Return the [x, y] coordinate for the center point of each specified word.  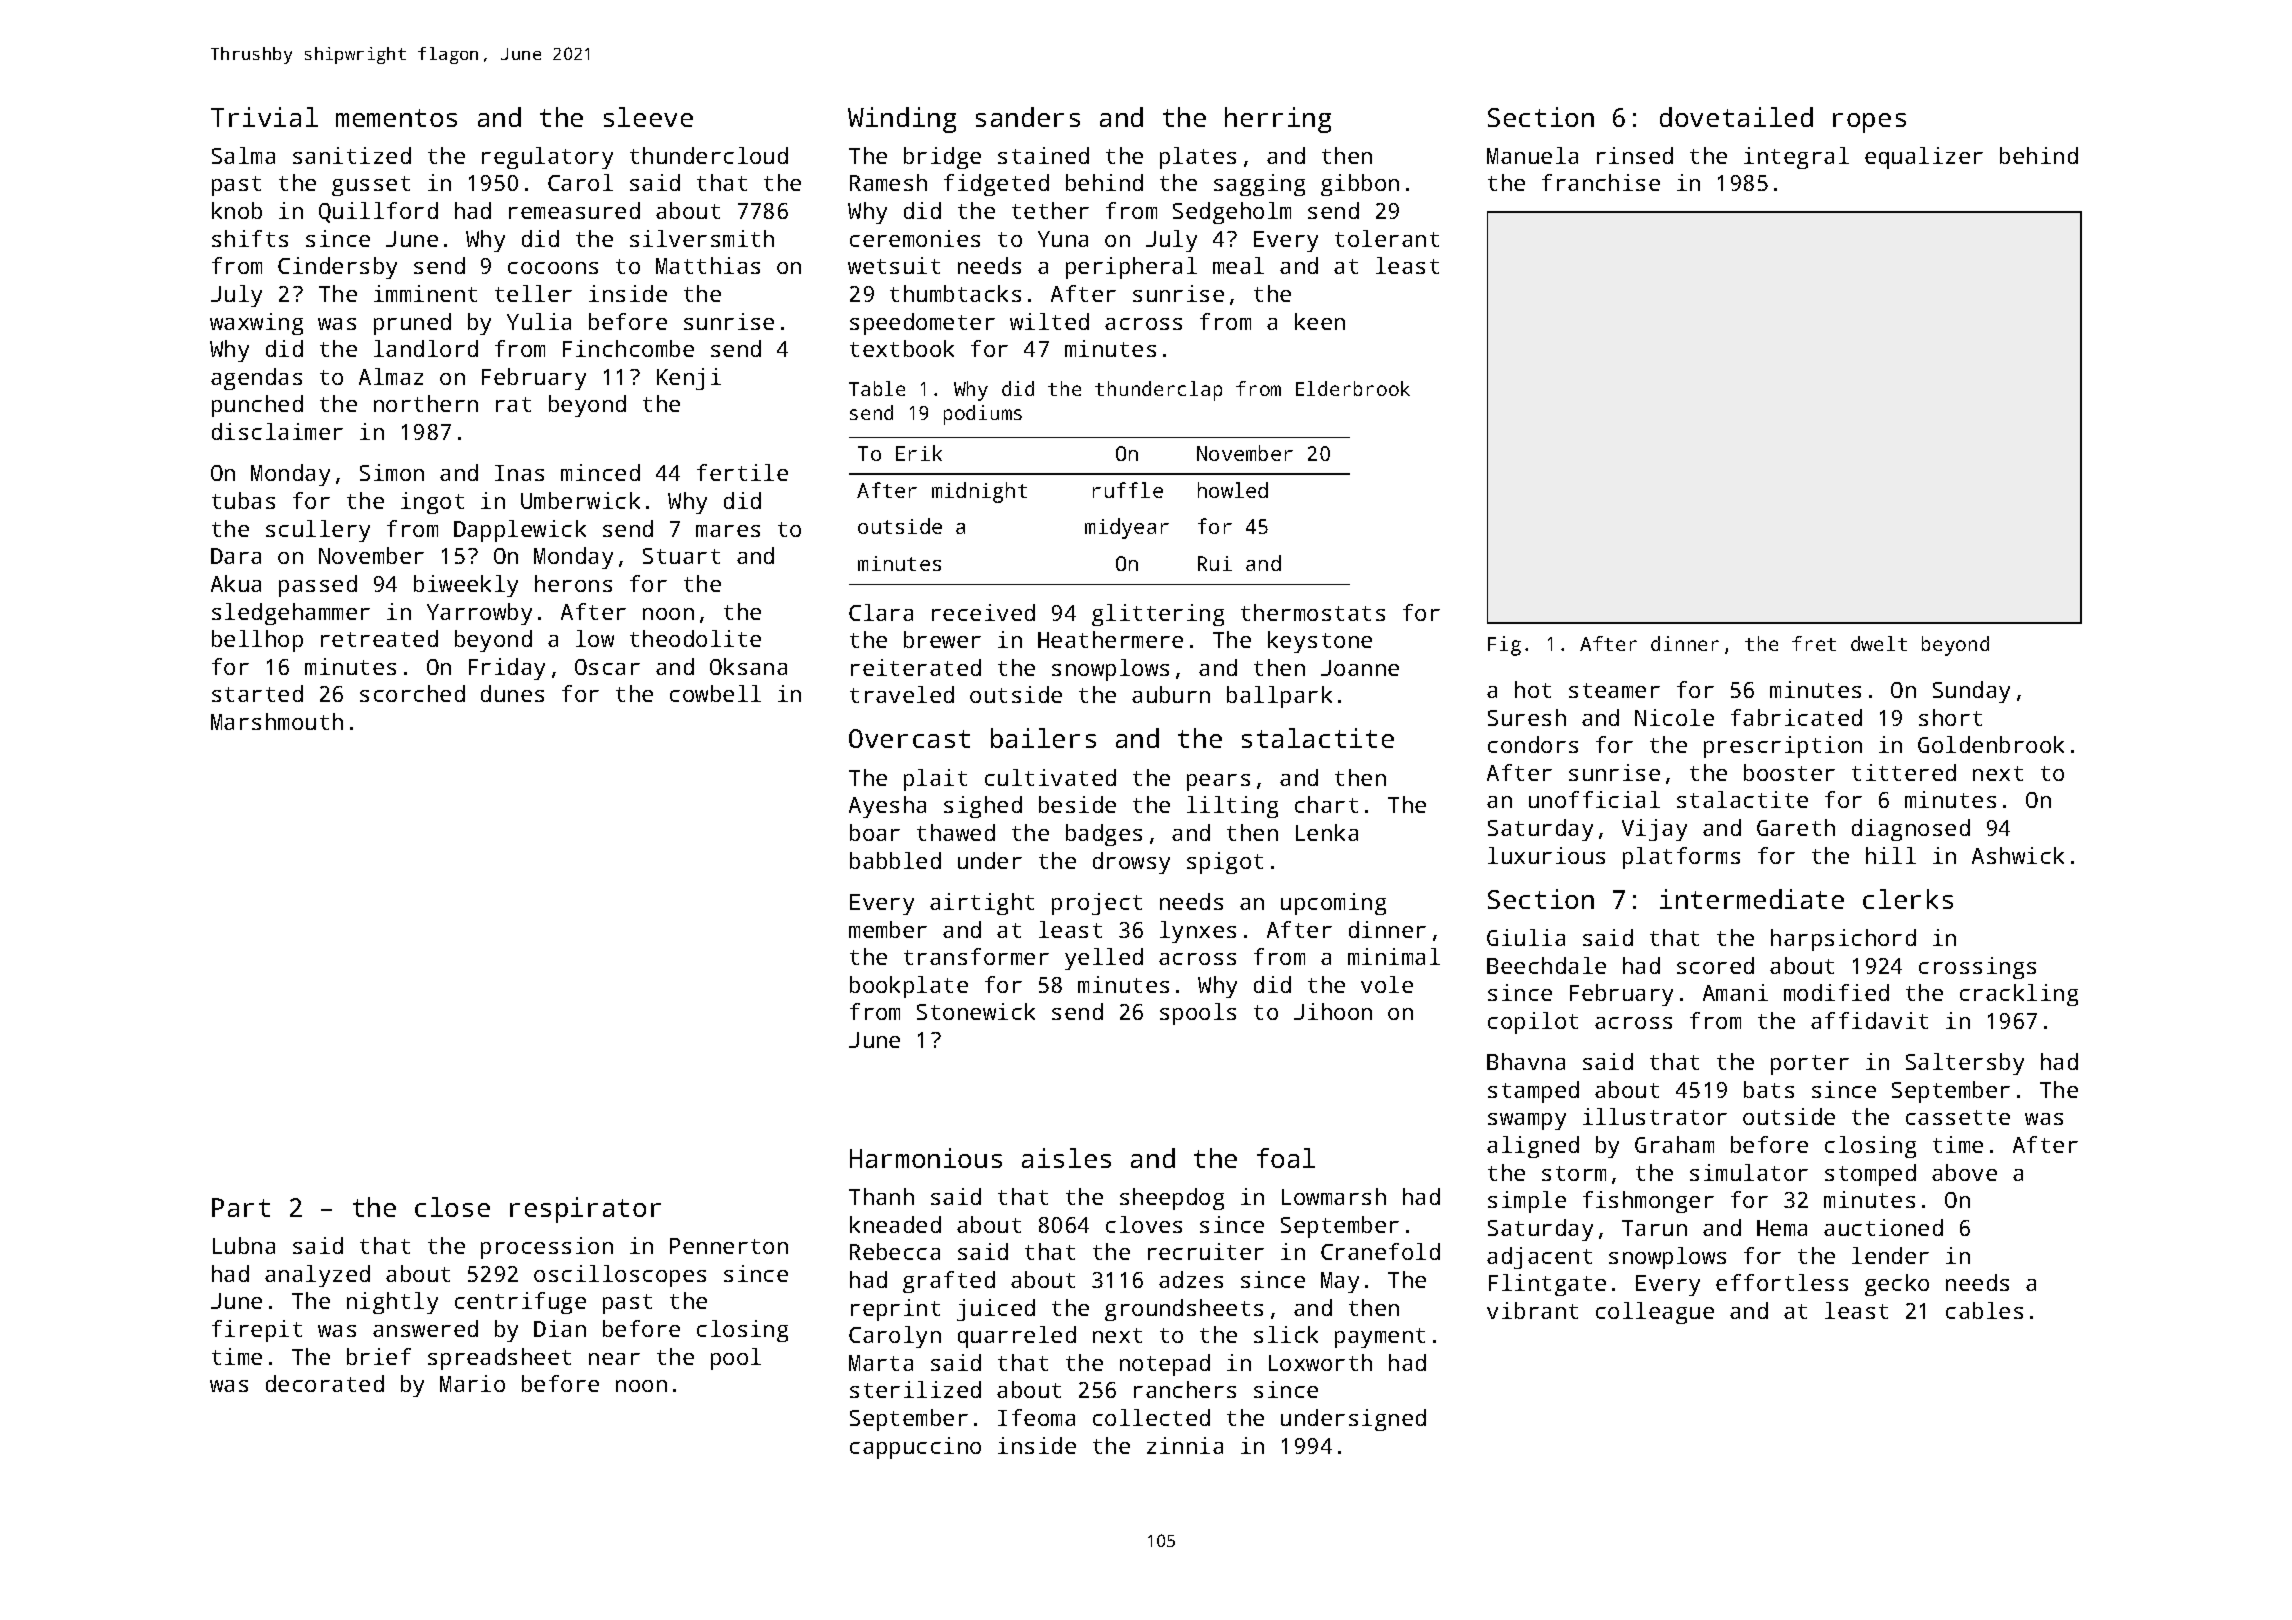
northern [426, 403]
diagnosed [1911, 830]
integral [1796, 158]
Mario [472, 1383]
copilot [1533, 1023]
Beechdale [1546, 965]
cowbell [715, 693]
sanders [1028, 117]
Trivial [264, 117]
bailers [1043, 738]
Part [241, 1207]
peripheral [1131, 268]
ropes [1869, 123]
